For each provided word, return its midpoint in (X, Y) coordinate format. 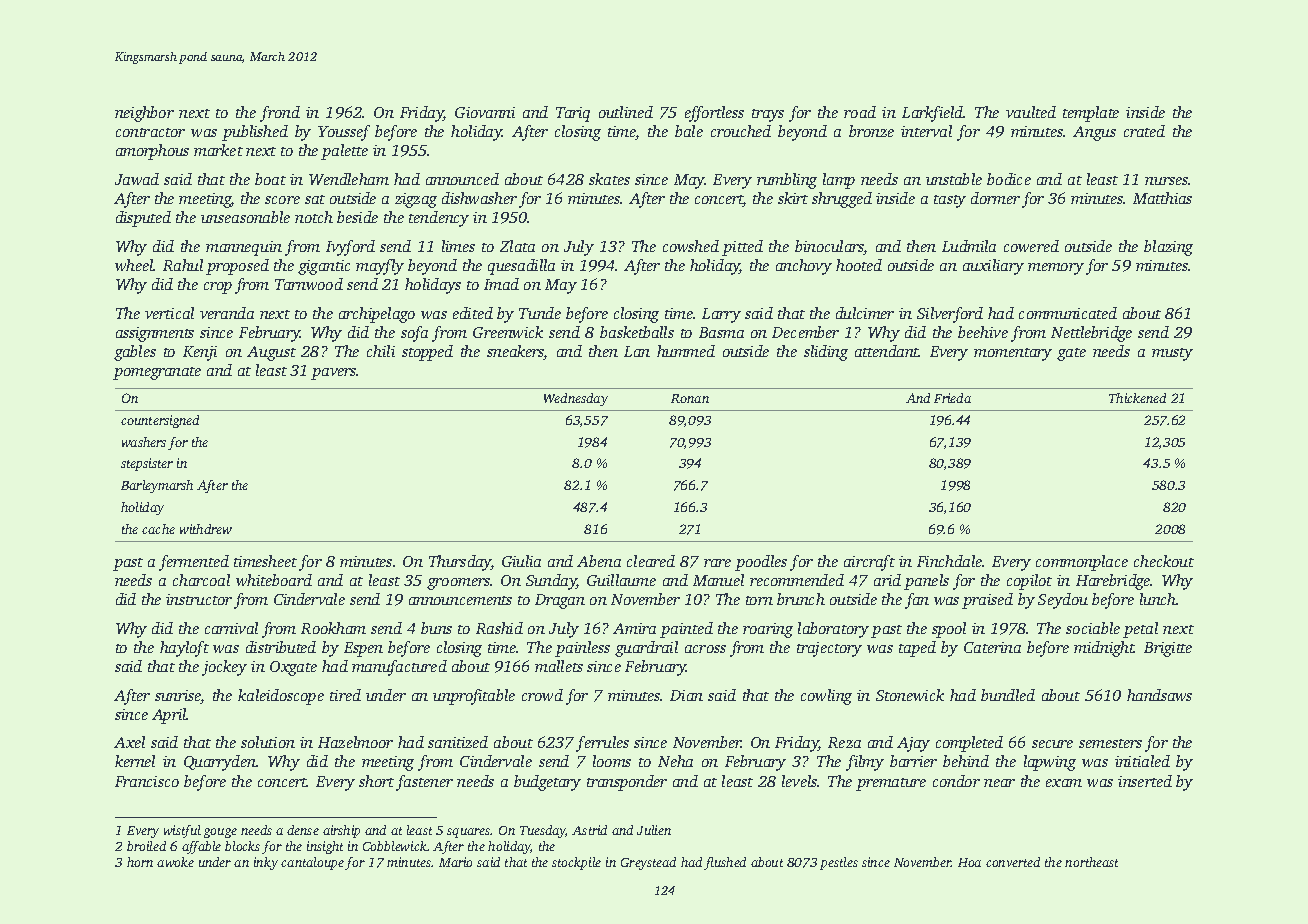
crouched (741, 131)
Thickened (1137, 398)
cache (158, 529)
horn (140, 862)
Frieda (952, 398)
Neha (675, 761)
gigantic (324, 267)
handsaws (1159, 695)
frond (280, 114)
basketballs (637, 332)
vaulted (1031, 112)
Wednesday (576, 399)
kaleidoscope (281, 697)
